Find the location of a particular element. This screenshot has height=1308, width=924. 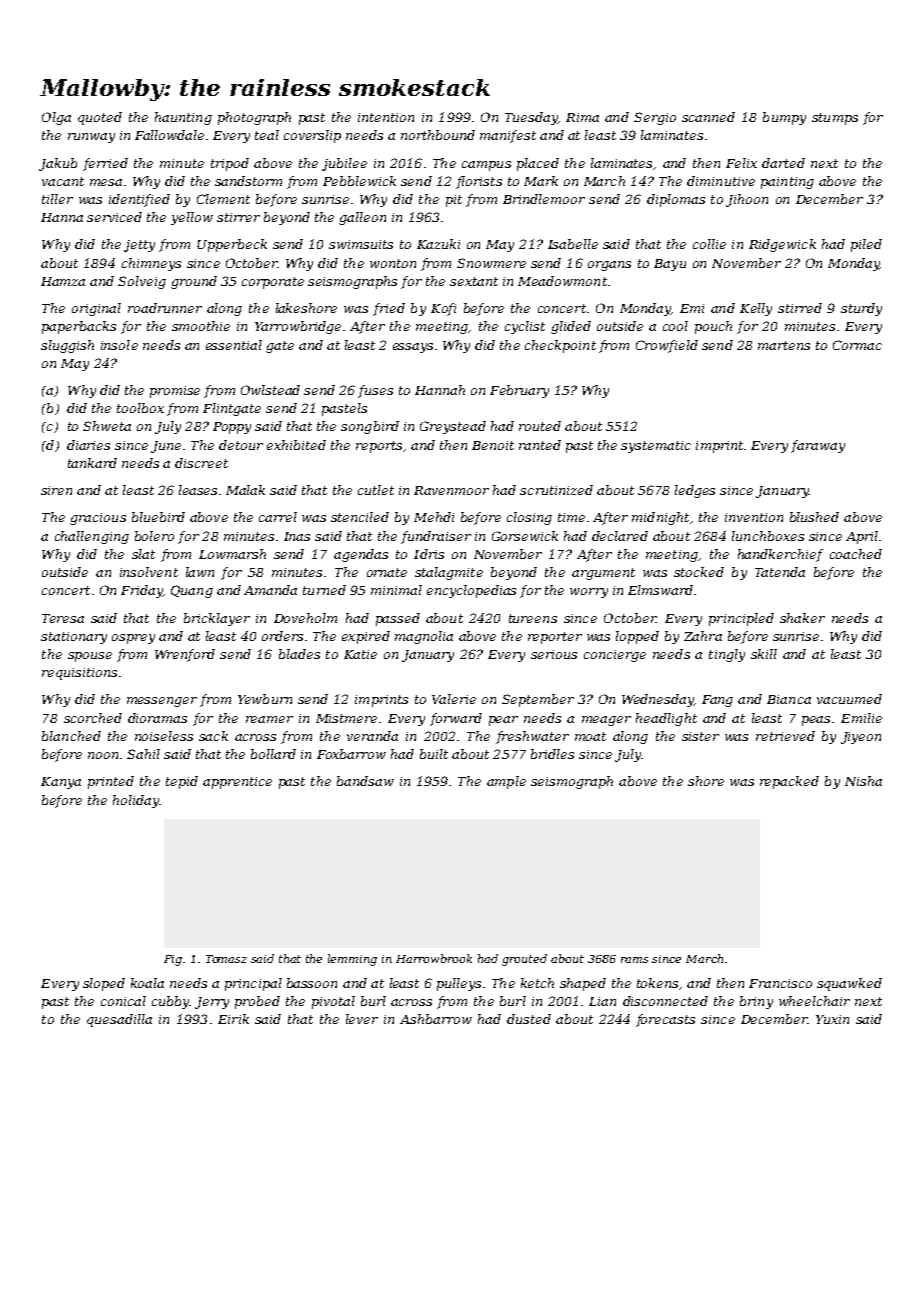

skill is located at coordinates (764, 654).
